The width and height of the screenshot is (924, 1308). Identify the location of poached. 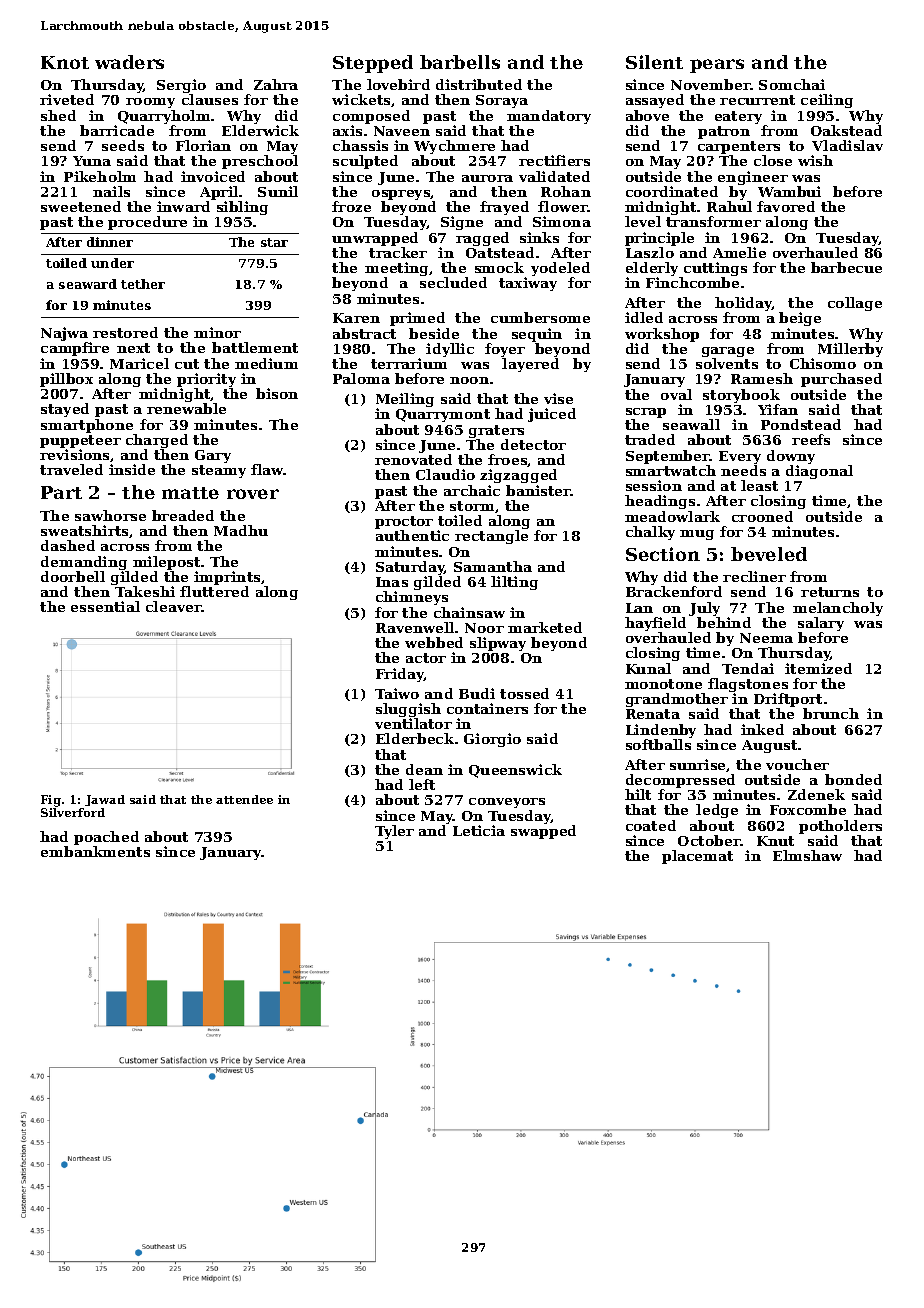
(106, 838).
